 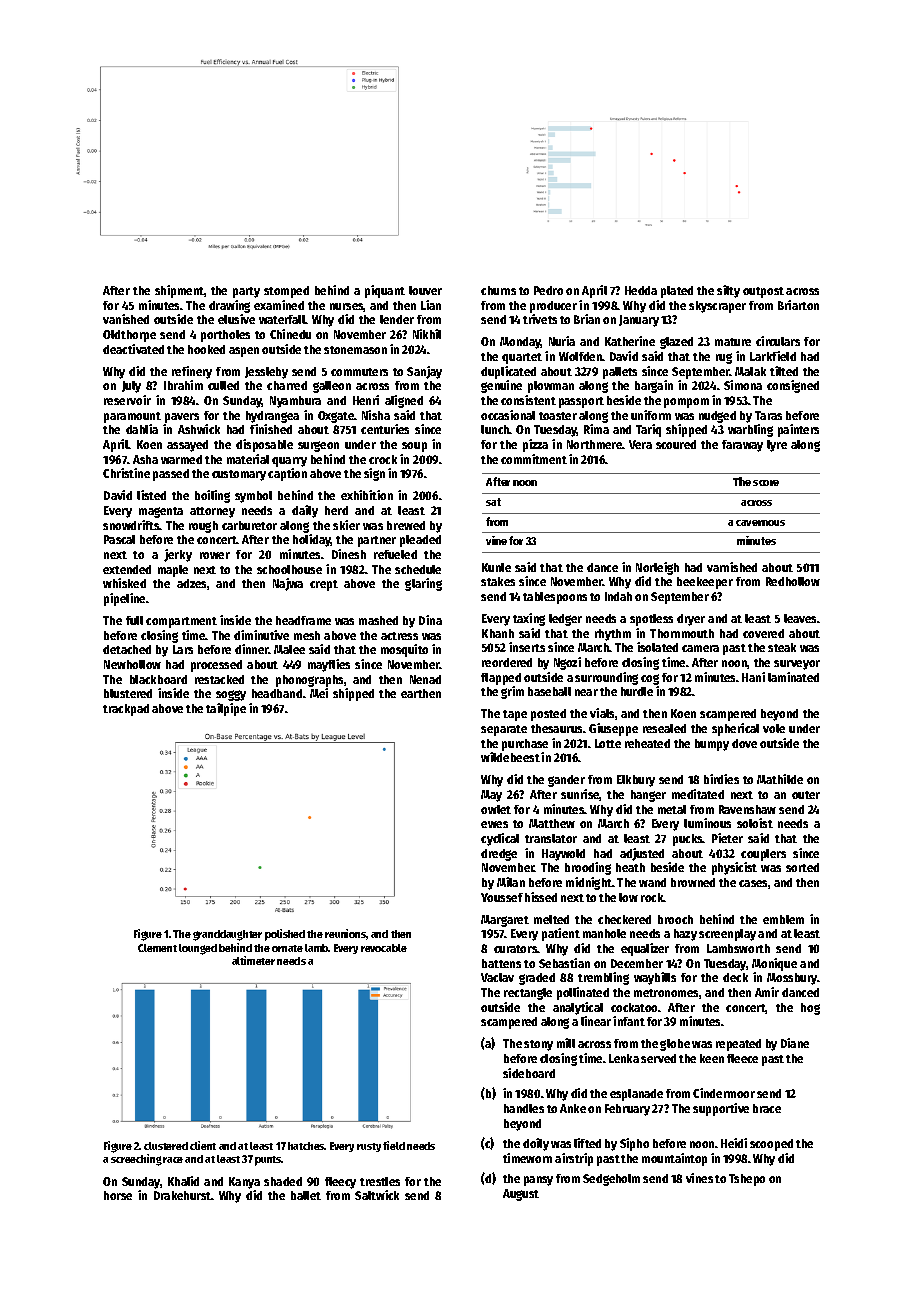 I want to click on wildebeest, so click(x=510, y=757).
